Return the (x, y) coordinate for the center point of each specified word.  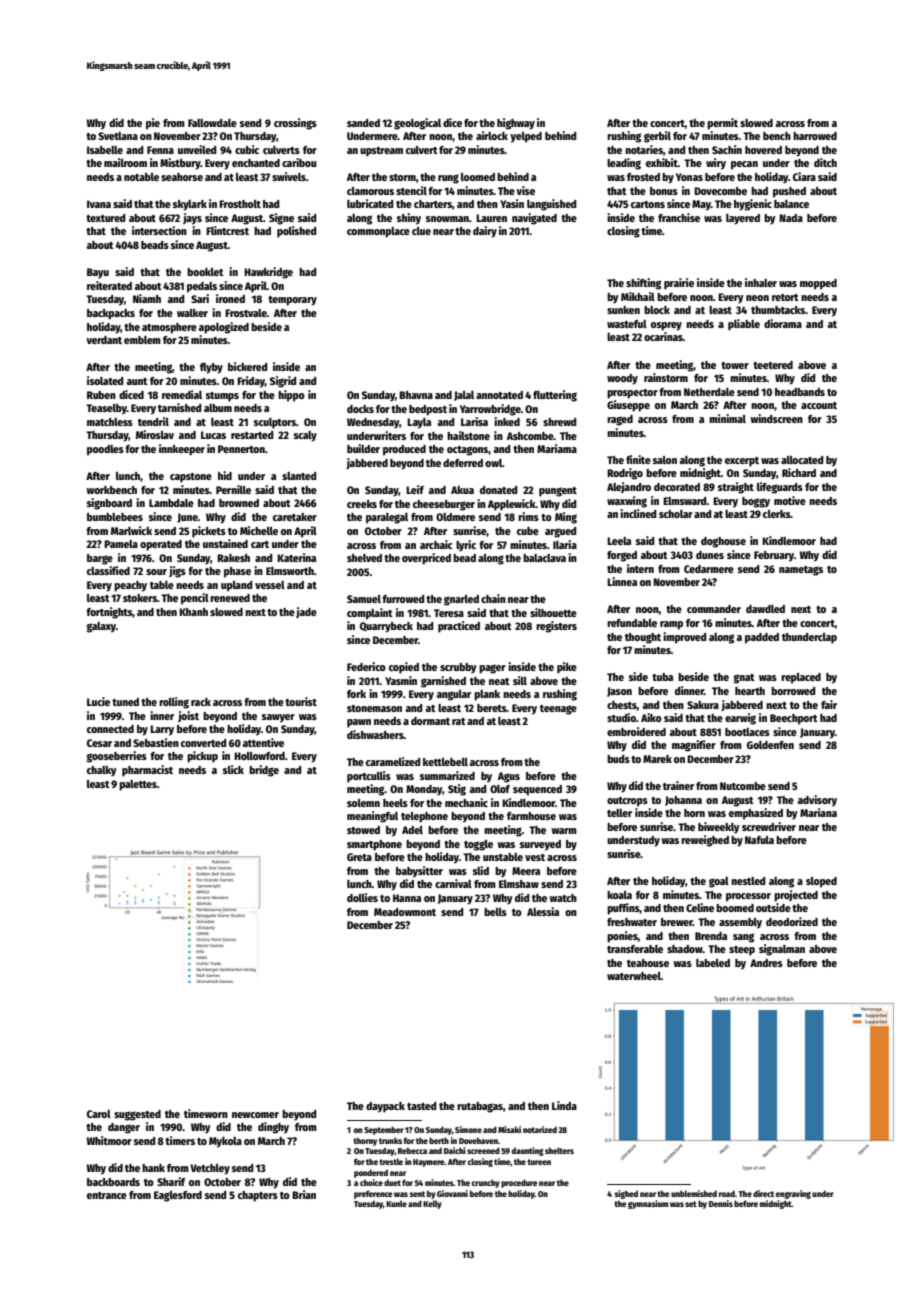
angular (454, 695)
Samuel (364, 599)
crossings (295, 124)
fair (829, 704)
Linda (564, 1105)
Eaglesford (178, 1196)
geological (417, 124)
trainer (678, 785)
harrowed (815, 136)
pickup (202, 757)
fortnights (109, 613)
